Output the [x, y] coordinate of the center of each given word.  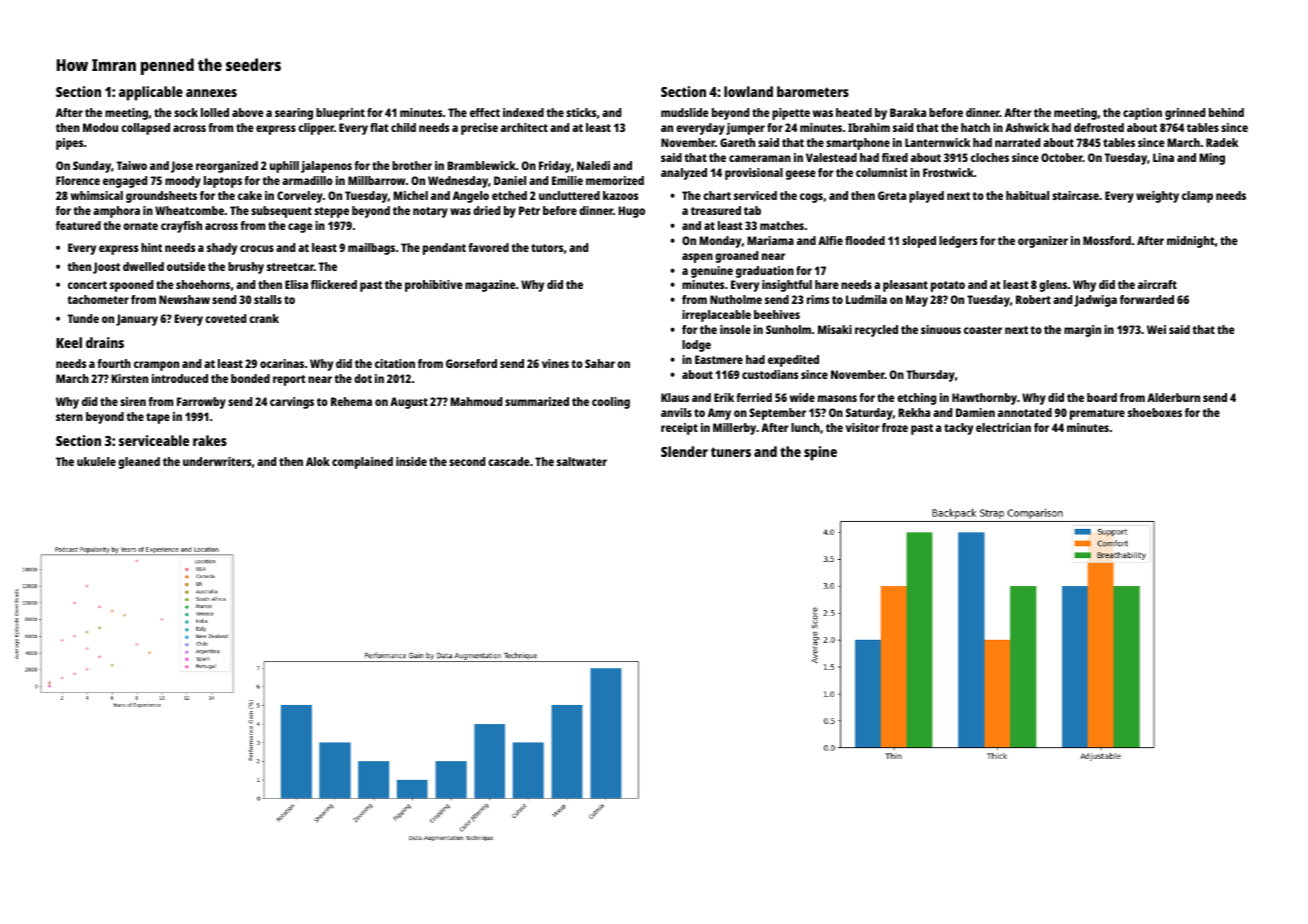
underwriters [217, 461]
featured [78, 225]
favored [488, 247]
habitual [1027, 195]
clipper [316, 129]
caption [1142, 114]
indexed [523, 112]
